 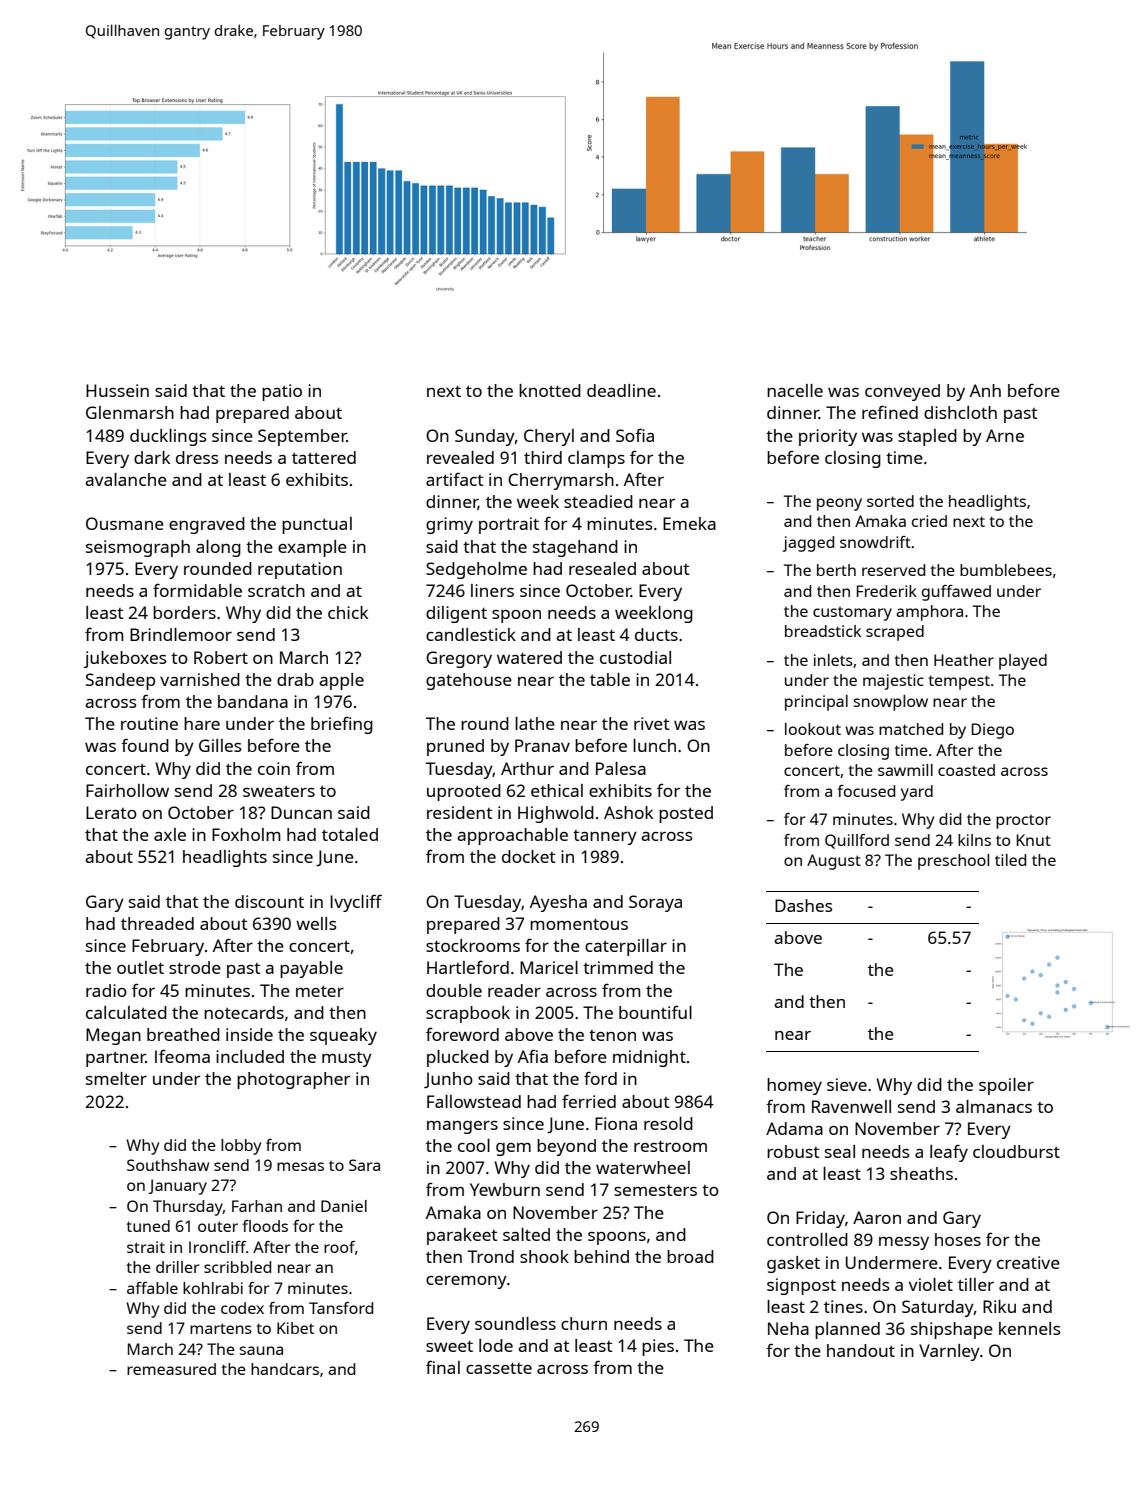 I want to click on breathed, so click(x=183, y=1034).
